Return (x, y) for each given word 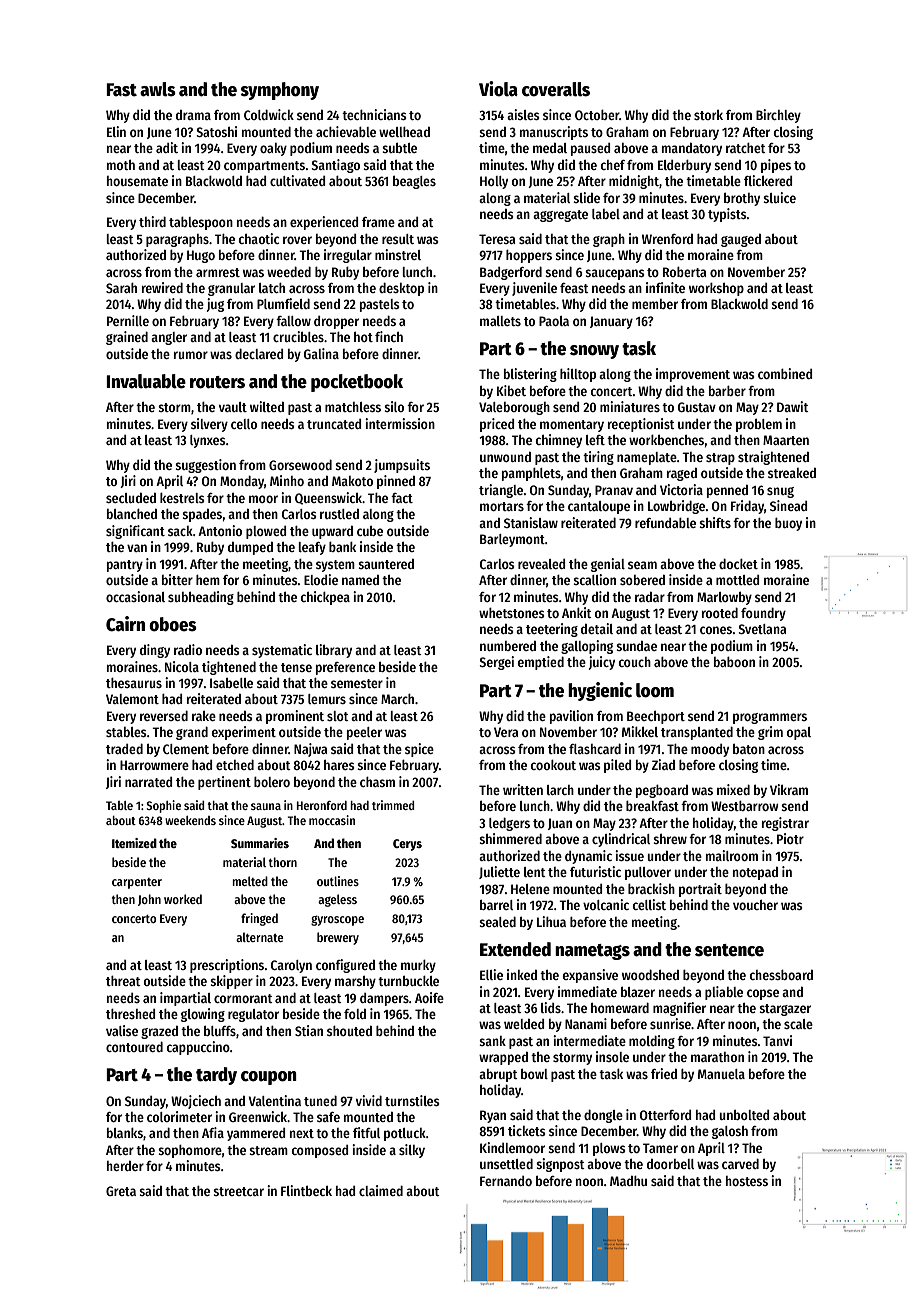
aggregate (560, 216)
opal (799, 733)
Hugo (201, 256)
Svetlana (762, 629)
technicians (374, 114)
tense (296, 667)
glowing (203, 1015)
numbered (508, 646)
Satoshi (217, 131)
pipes (776, 166)
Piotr (790, 838)
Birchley (778, 116)
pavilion (571, 717)
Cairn (125, 624)
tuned (320, 1101)
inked (522, 974)
